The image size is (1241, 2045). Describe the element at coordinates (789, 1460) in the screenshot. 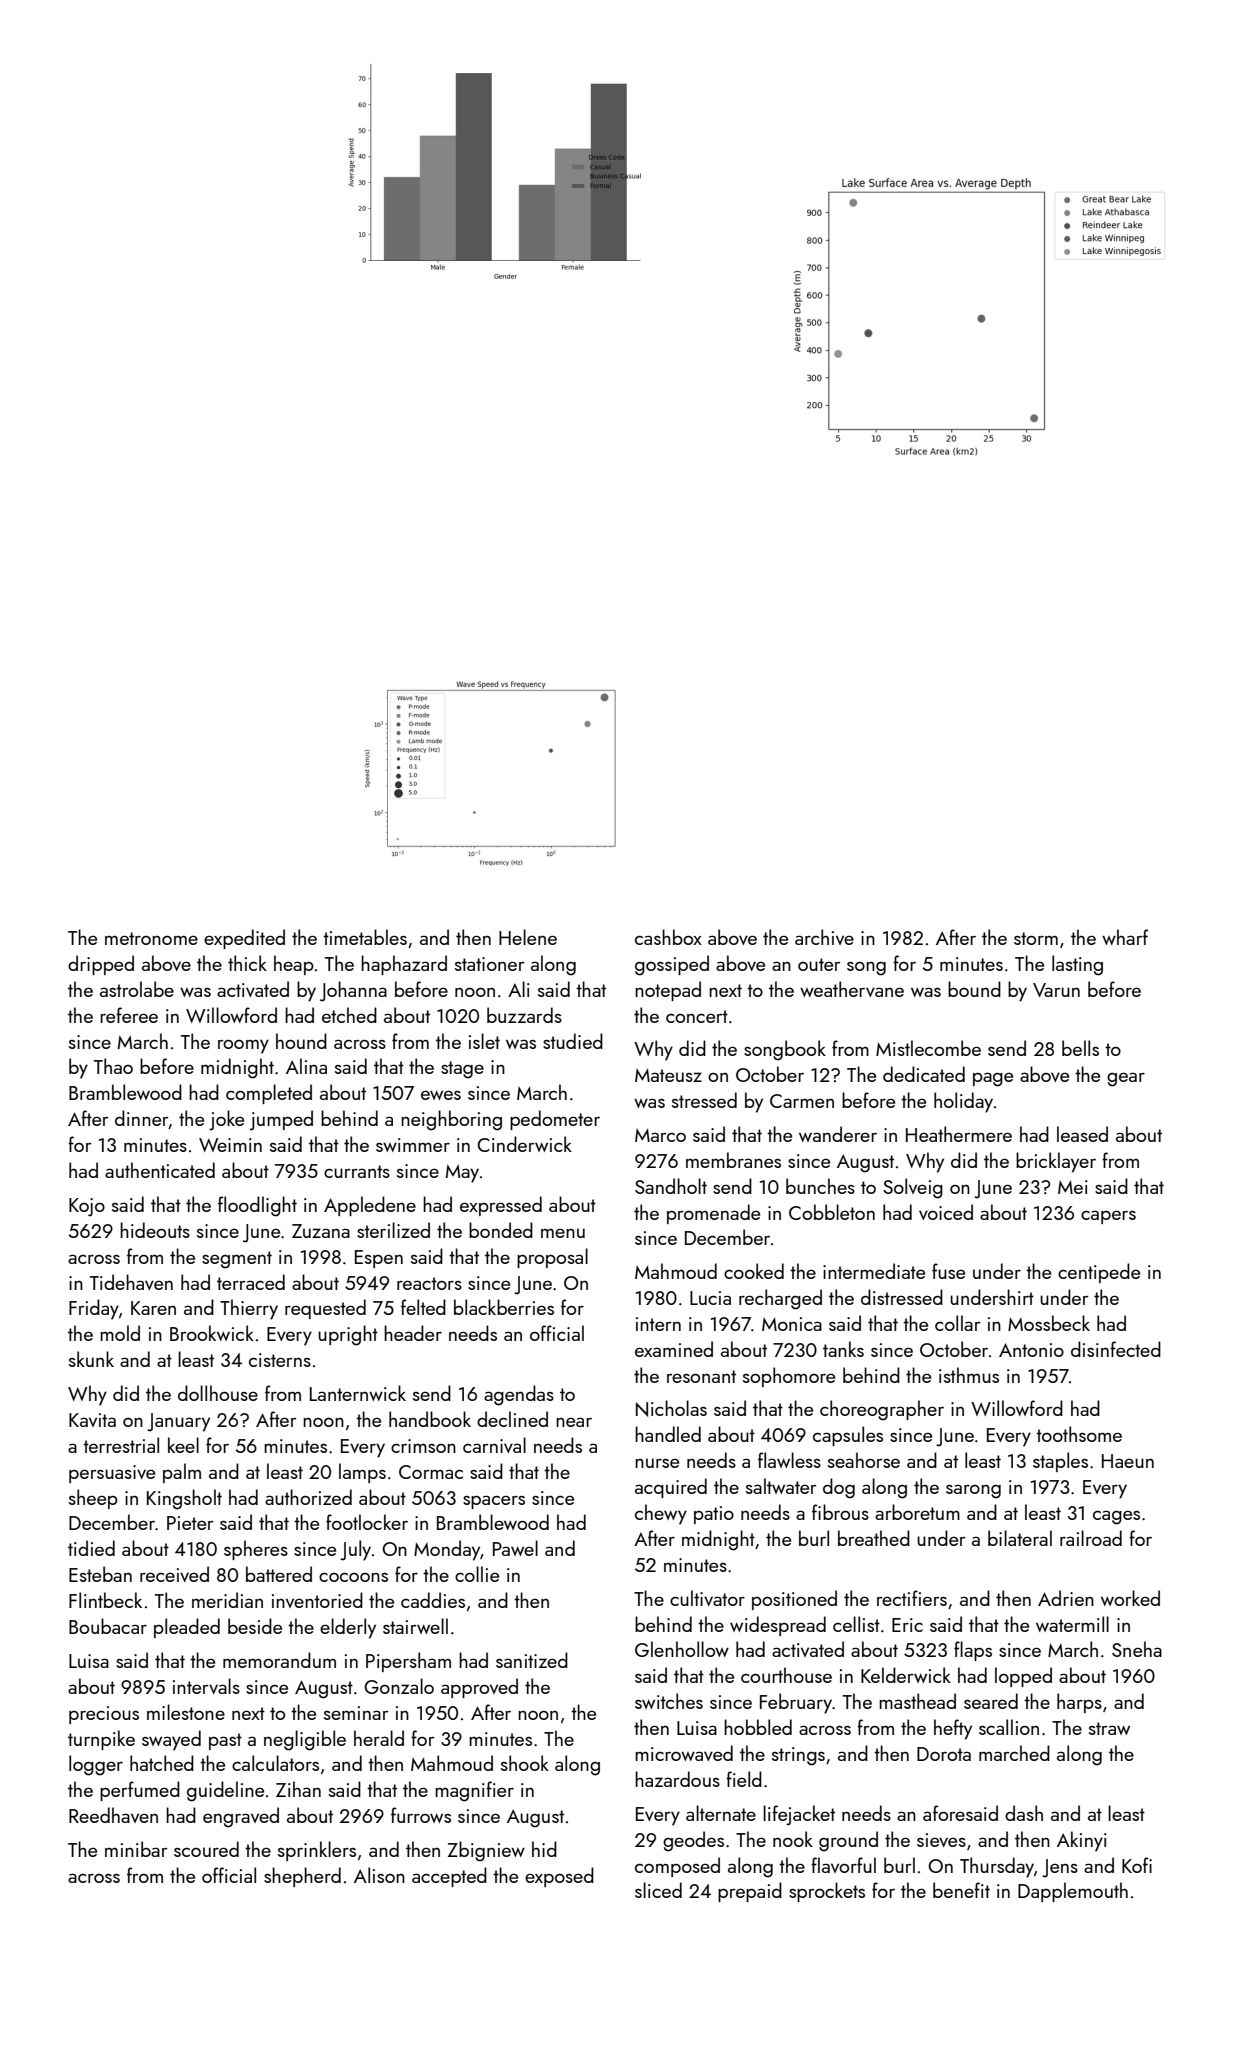

I see `flawless` at that location.
